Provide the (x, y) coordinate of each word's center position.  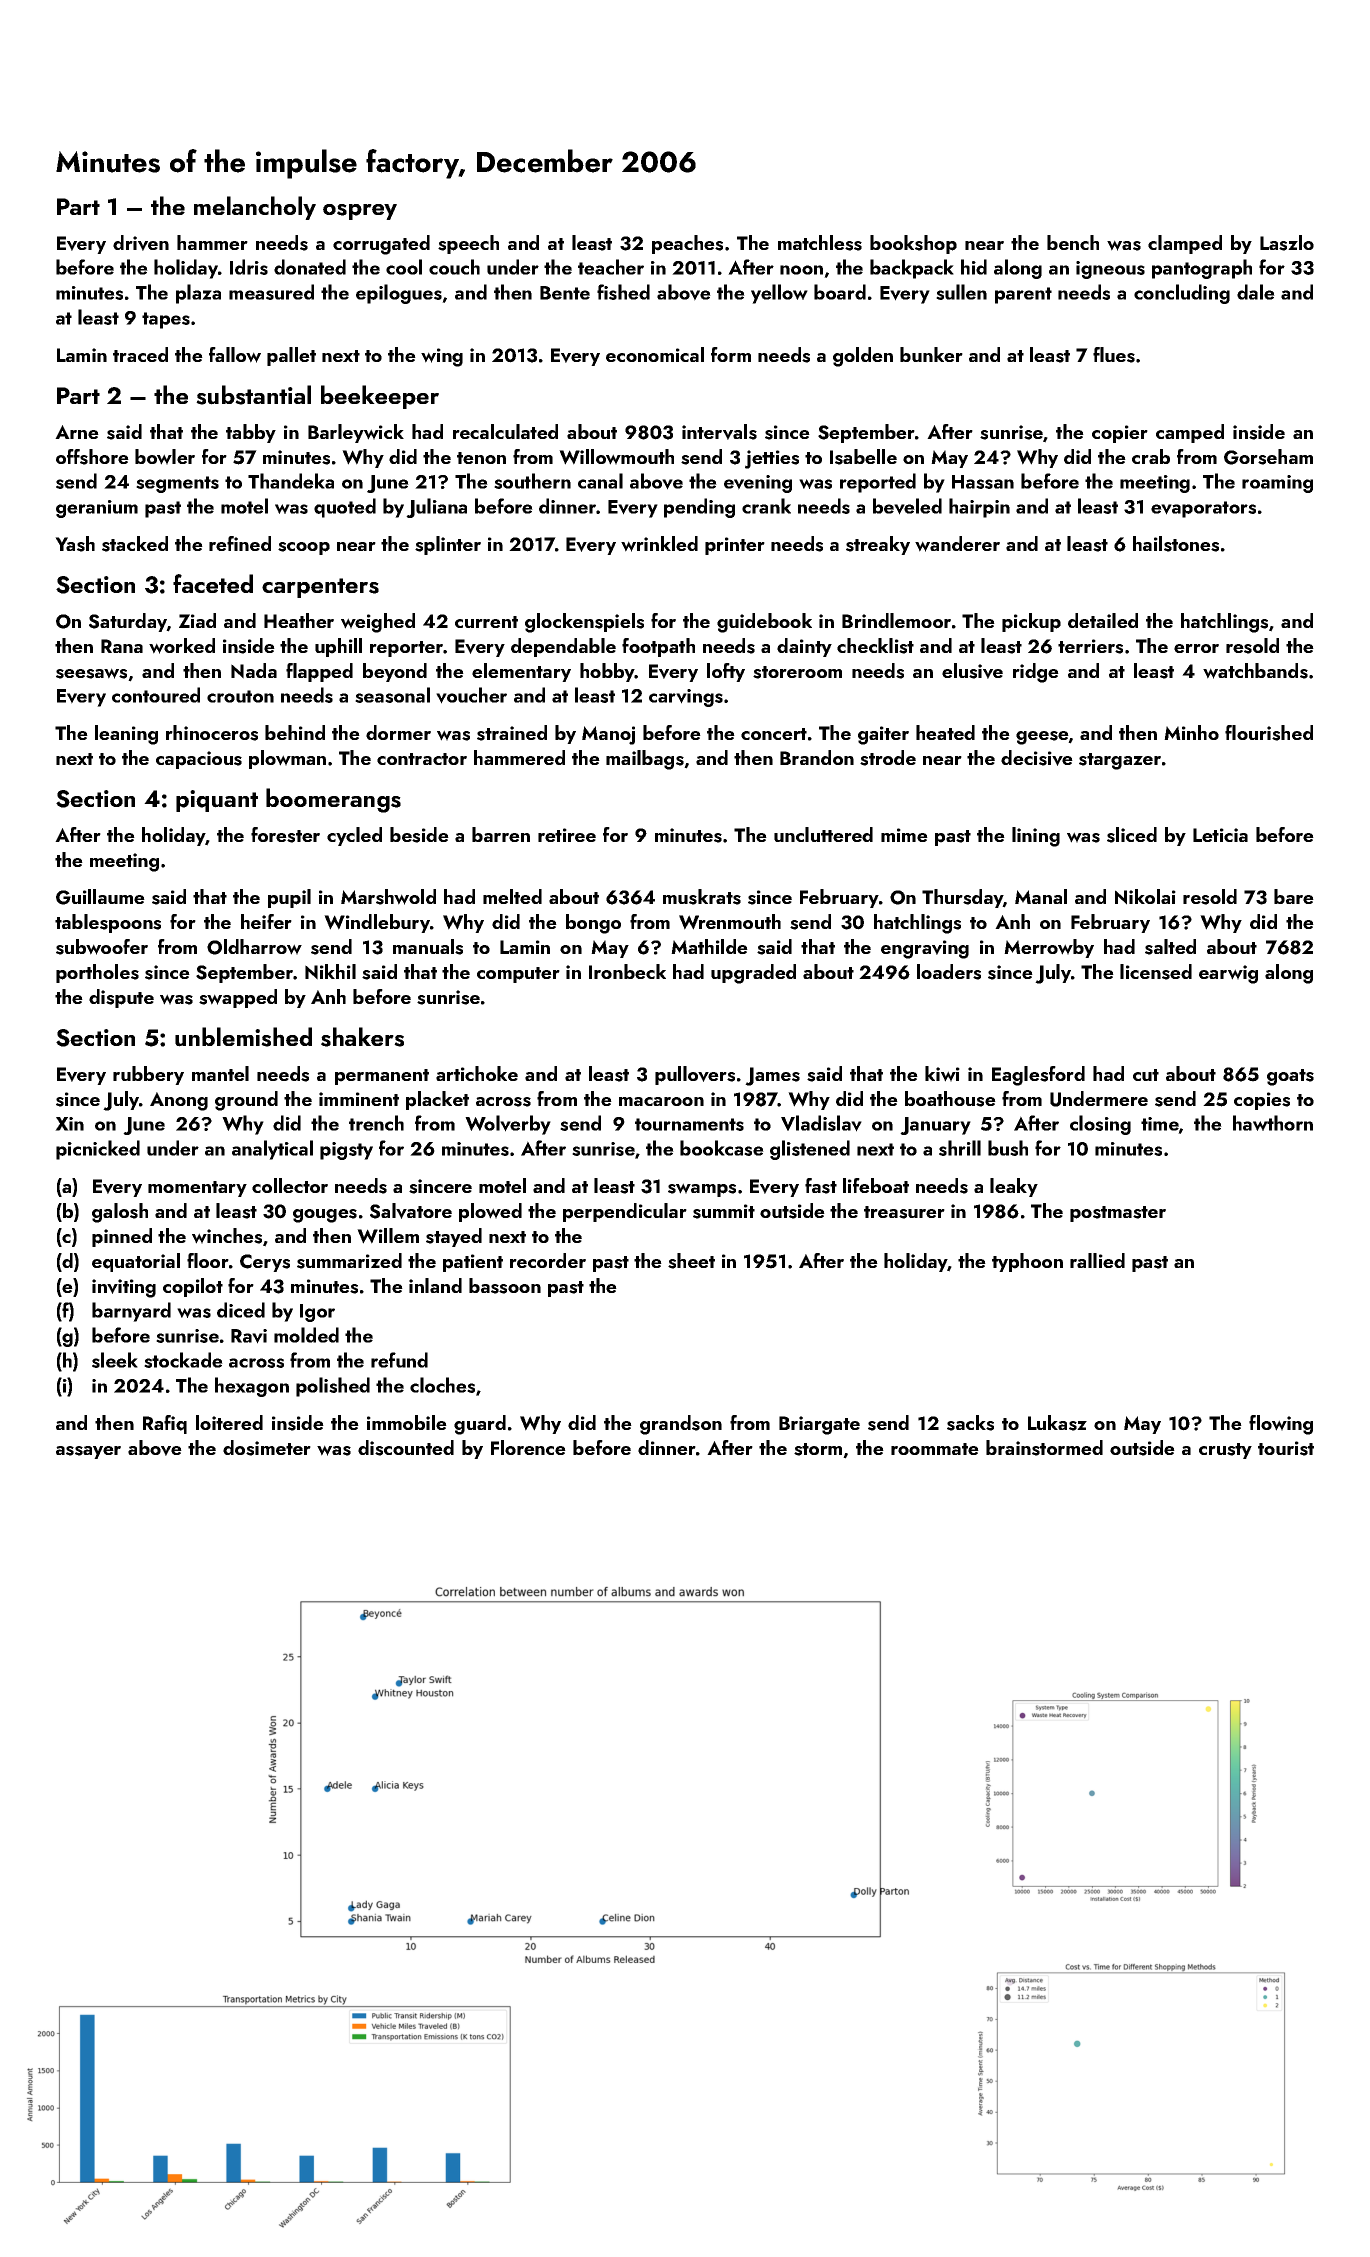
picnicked (98, 1150)
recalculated (505, 431)
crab (1151, 456)
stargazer (1120, 761)
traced (140, 354)
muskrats (702, 897)
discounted (406, 1448)
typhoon (1027, 1262)
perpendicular (625, 1212)
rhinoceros (212, 733)
